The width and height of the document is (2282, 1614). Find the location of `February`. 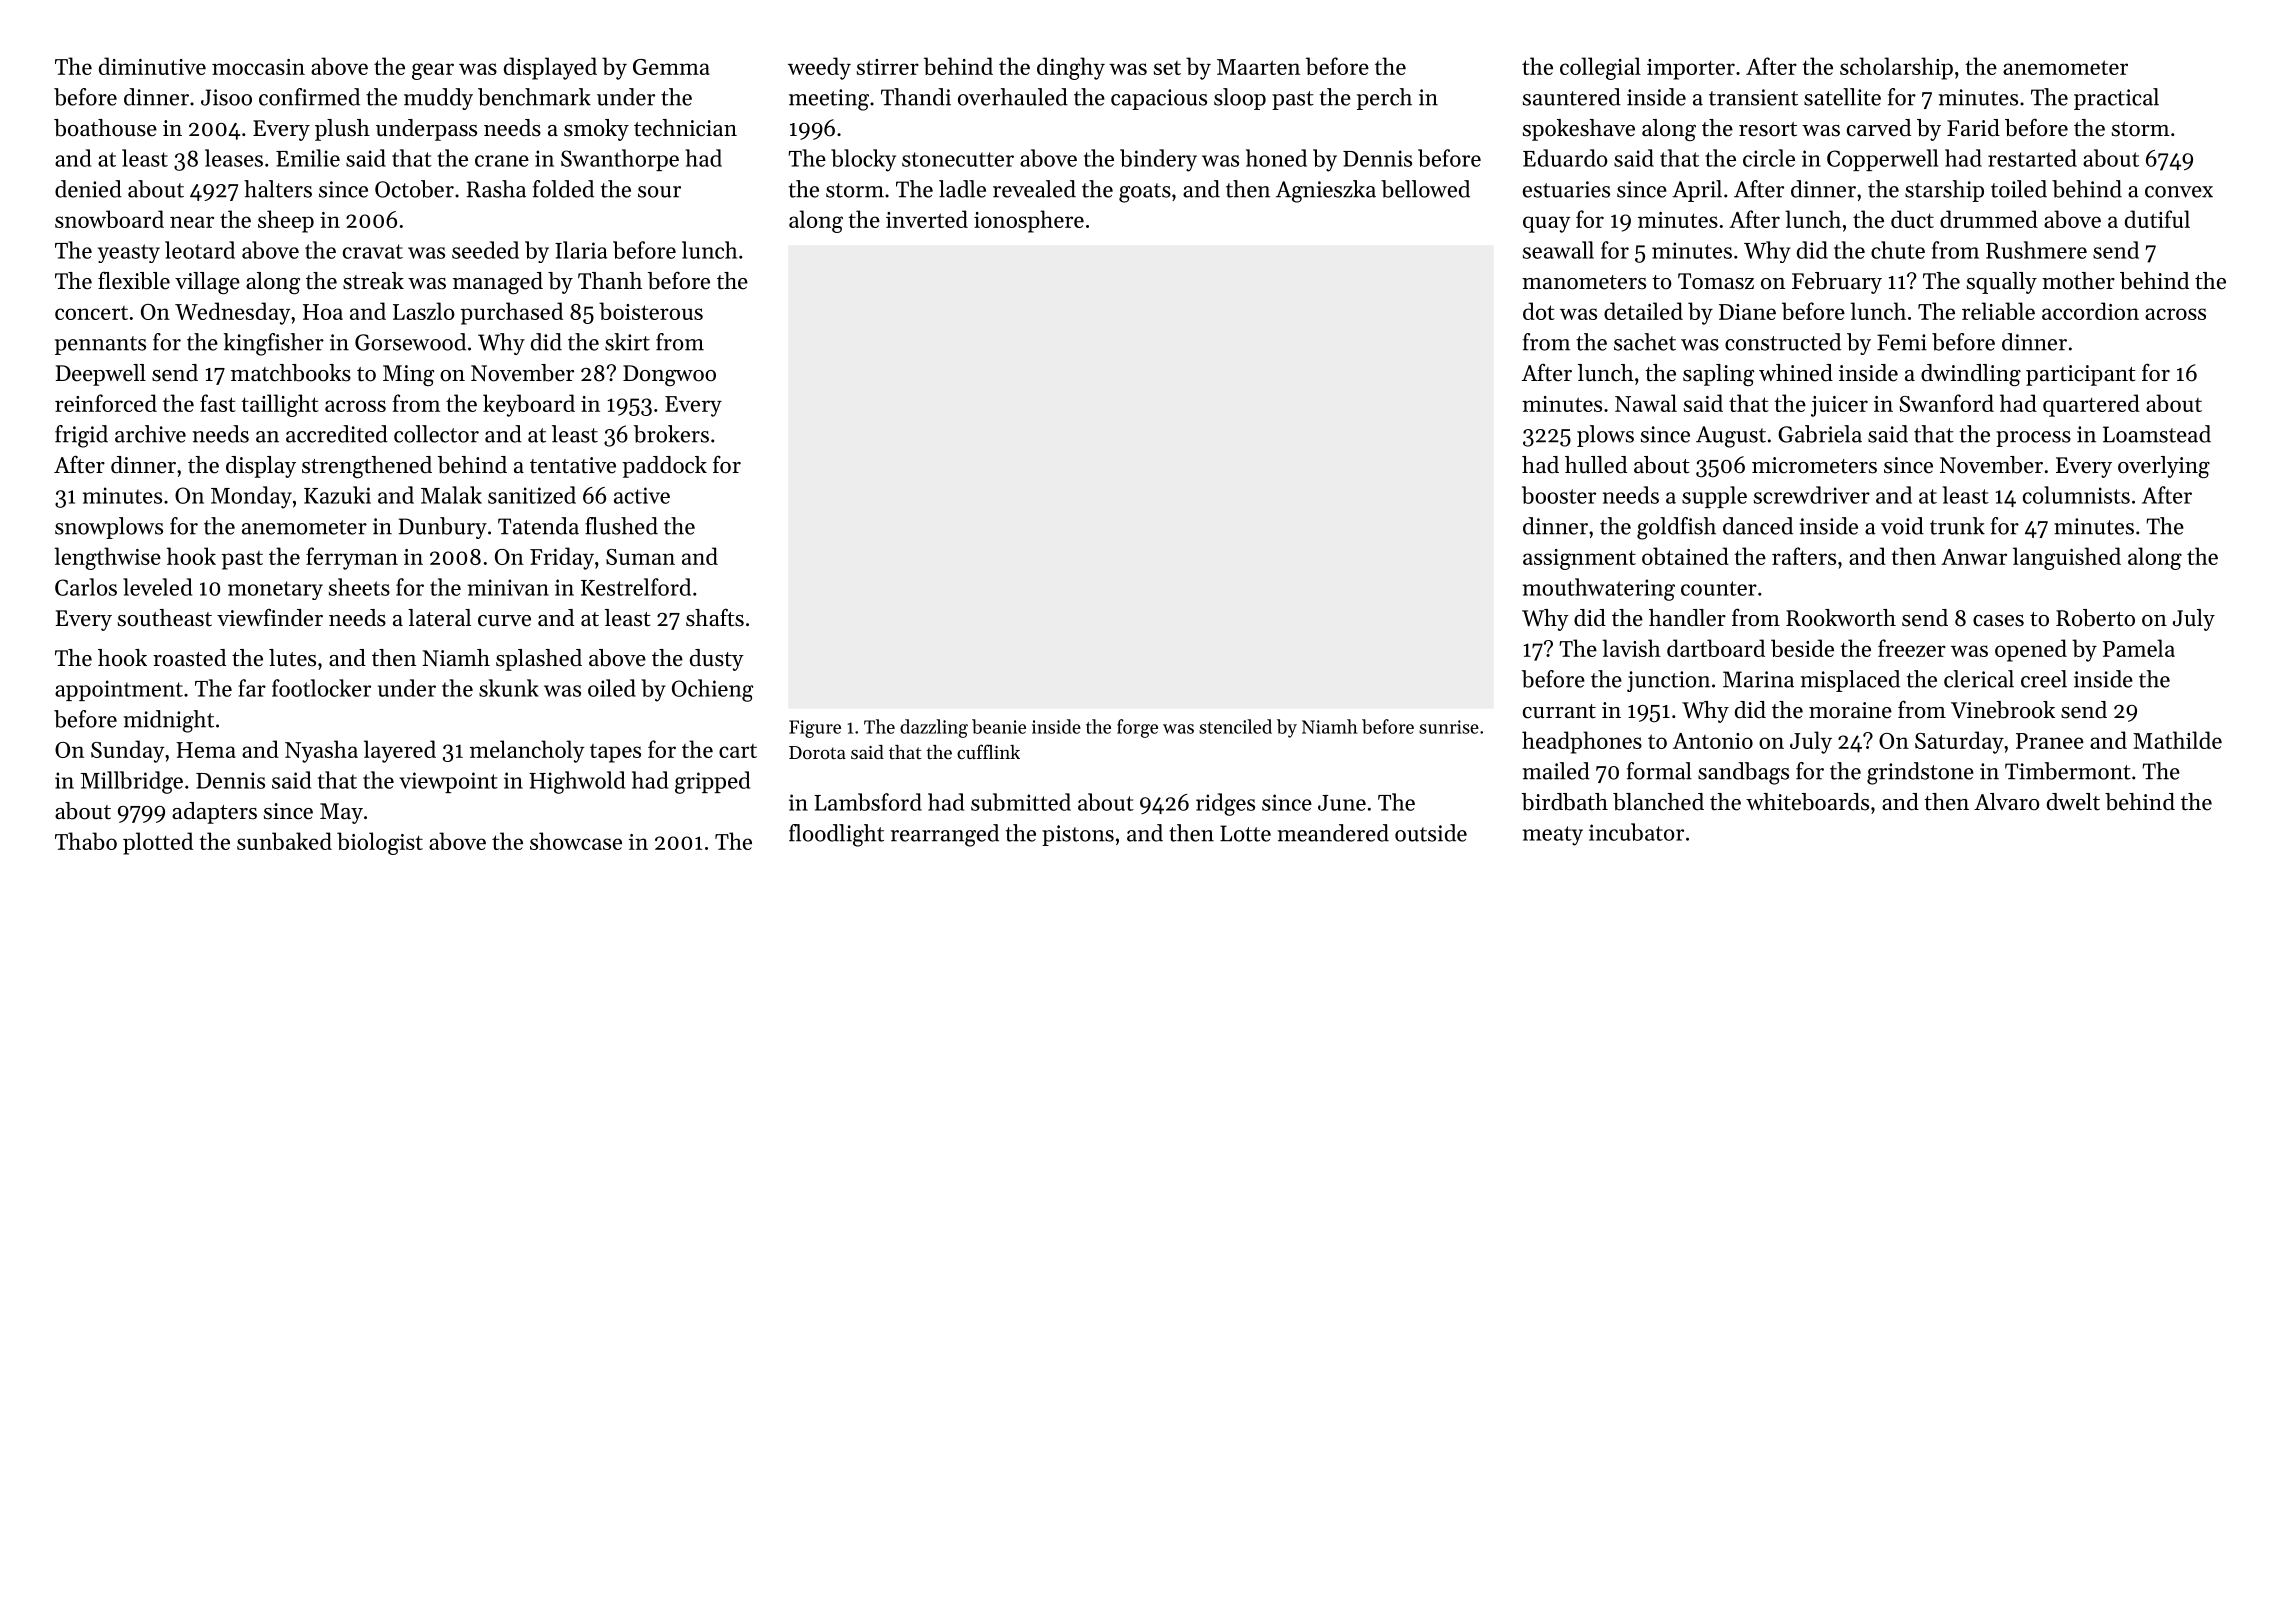

February is located at coordinates (1837, 283).
